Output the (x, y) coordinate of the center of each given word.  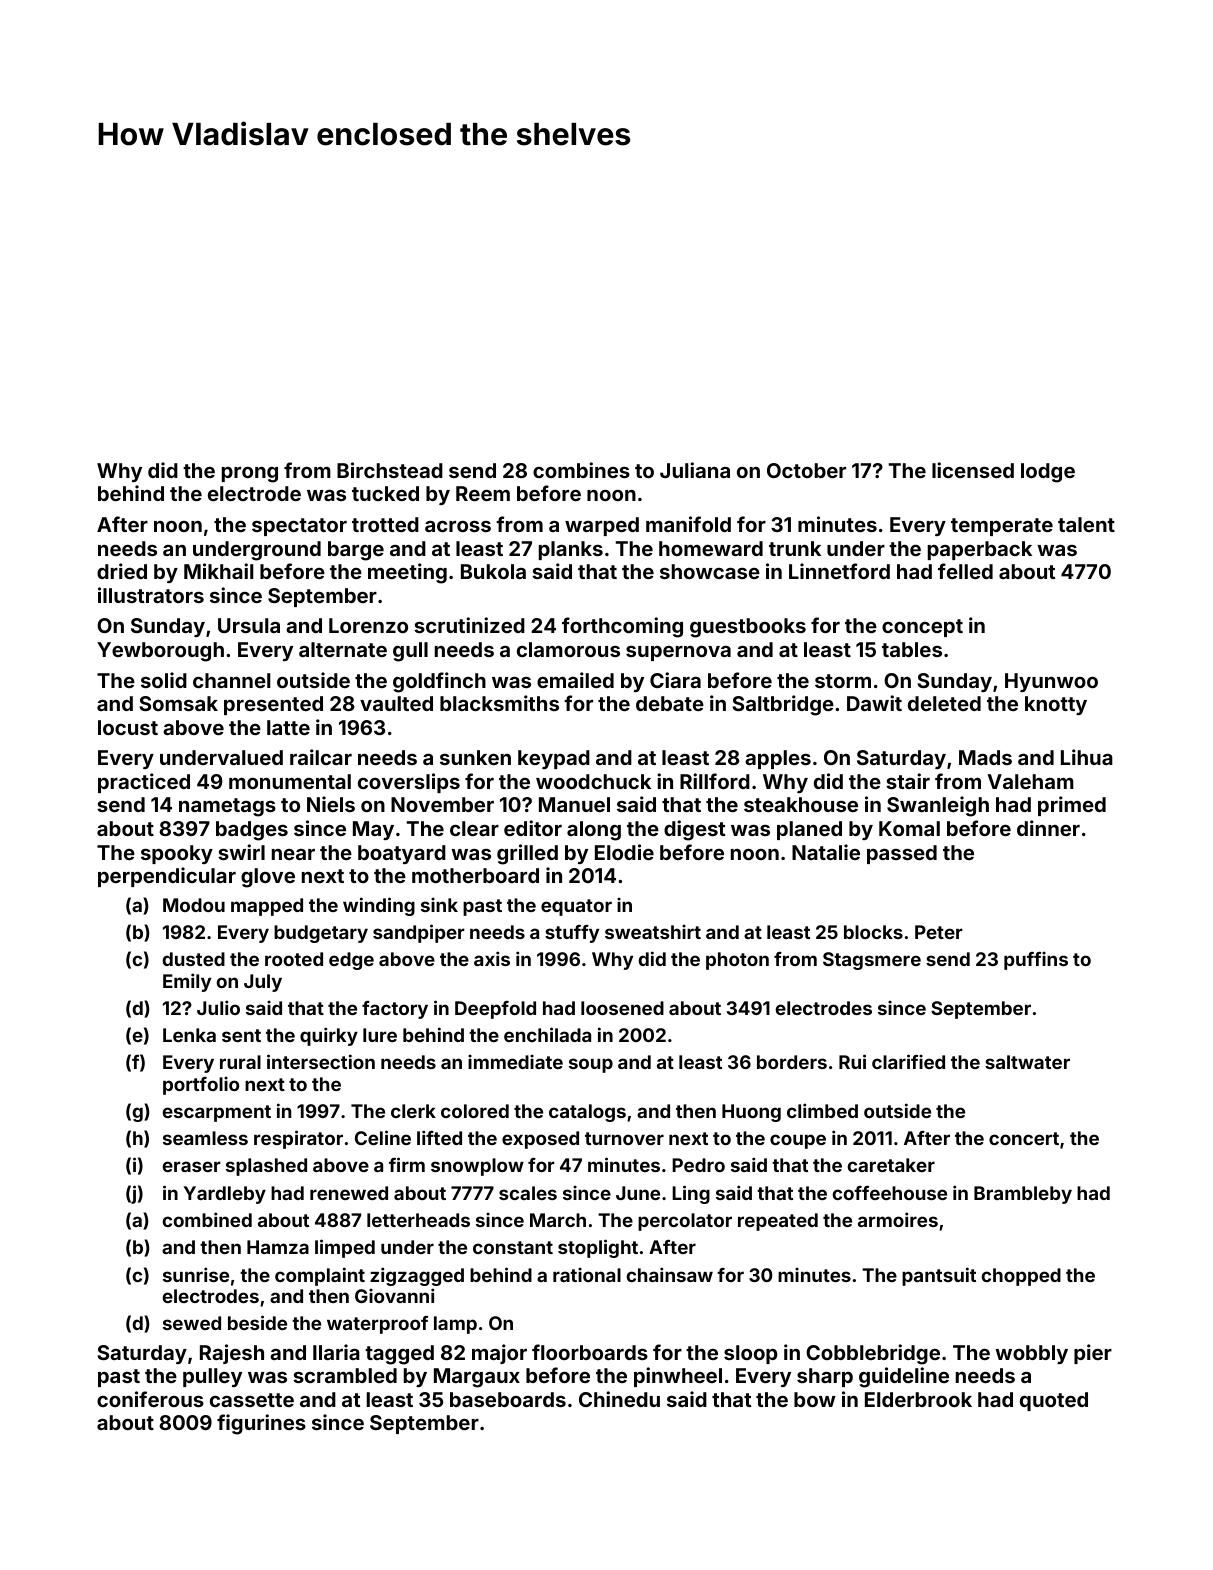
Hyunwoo (1051, 682)
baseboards (508, 1399)
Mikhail (219, 571)
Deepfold (495, 1010)
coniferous (150, 1399)
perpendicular (167, 877)
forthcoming (622, 627)
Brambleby (1023, 1195)
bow (815, 1399)
